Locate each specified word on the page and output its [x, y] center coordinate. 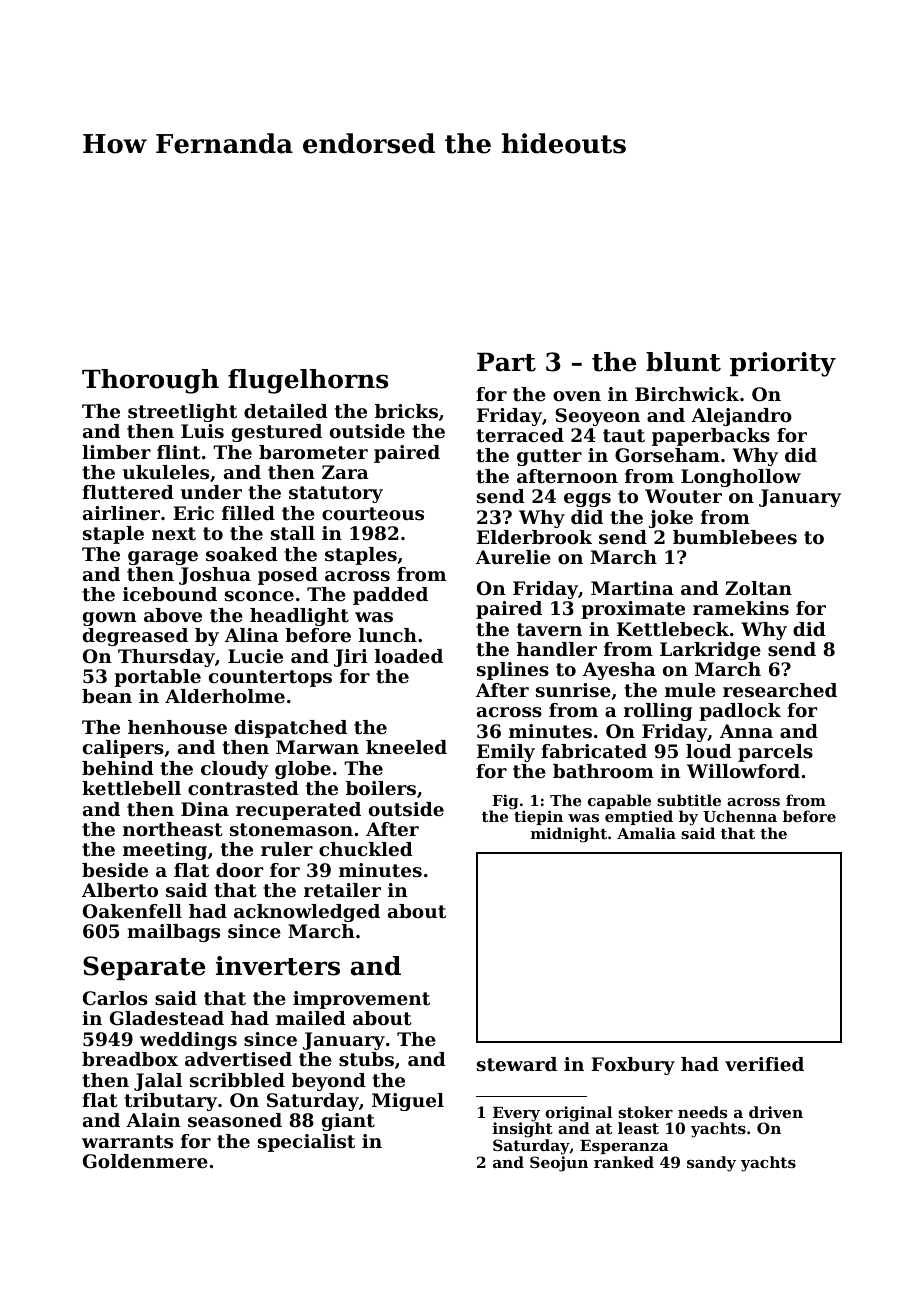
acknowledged [307, 913]
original [578, 1114]
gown [110, 619]
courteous [373, 514]
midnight [569, 835]
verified [764, 1064]
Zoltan [758, 588]
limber [116, 452]
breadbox [130, 1059]
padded [390, 596]
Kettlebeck [673, 629]
